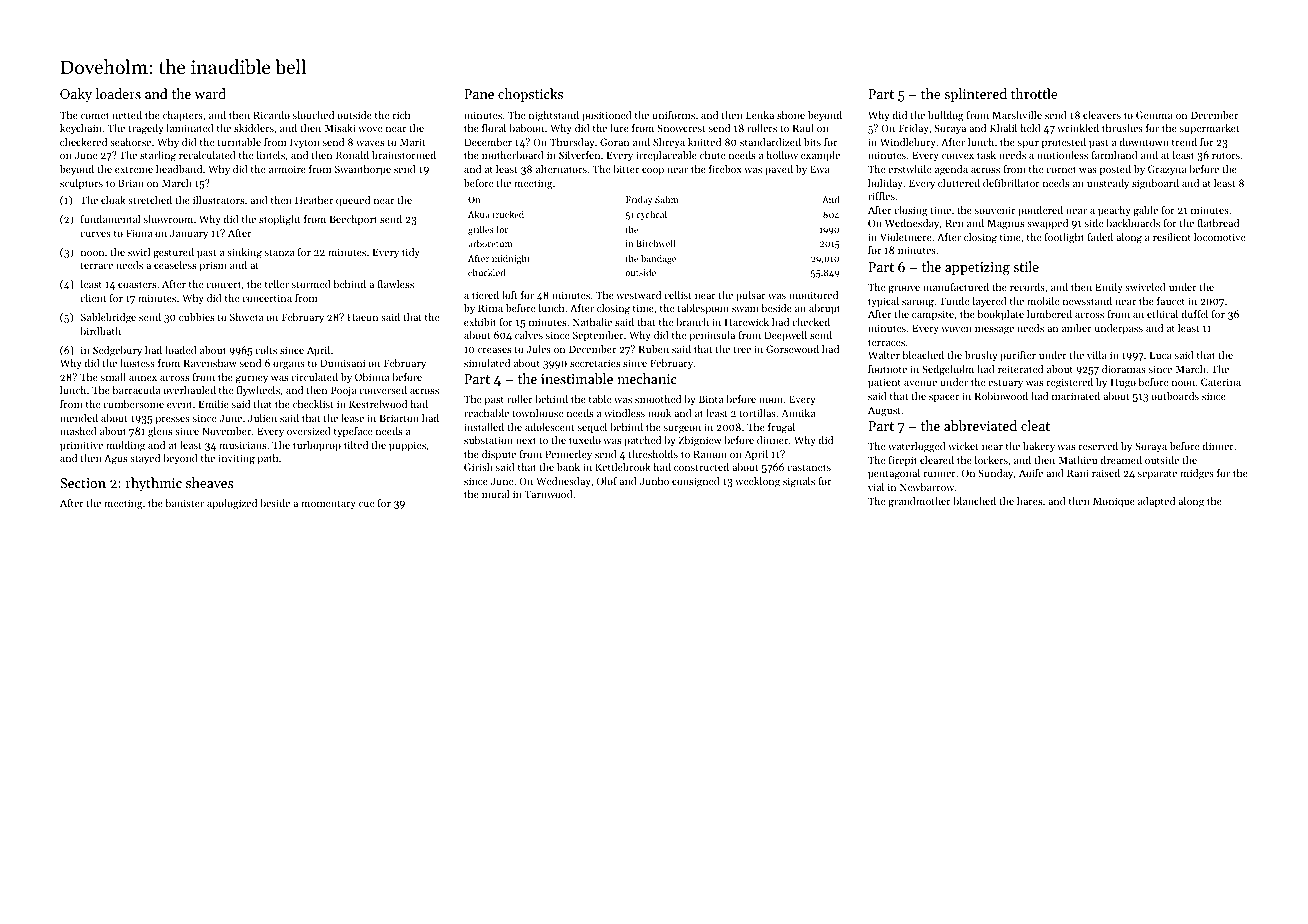 This page has width=1308, height=924. I want to click on paved, so click(779, 170).
